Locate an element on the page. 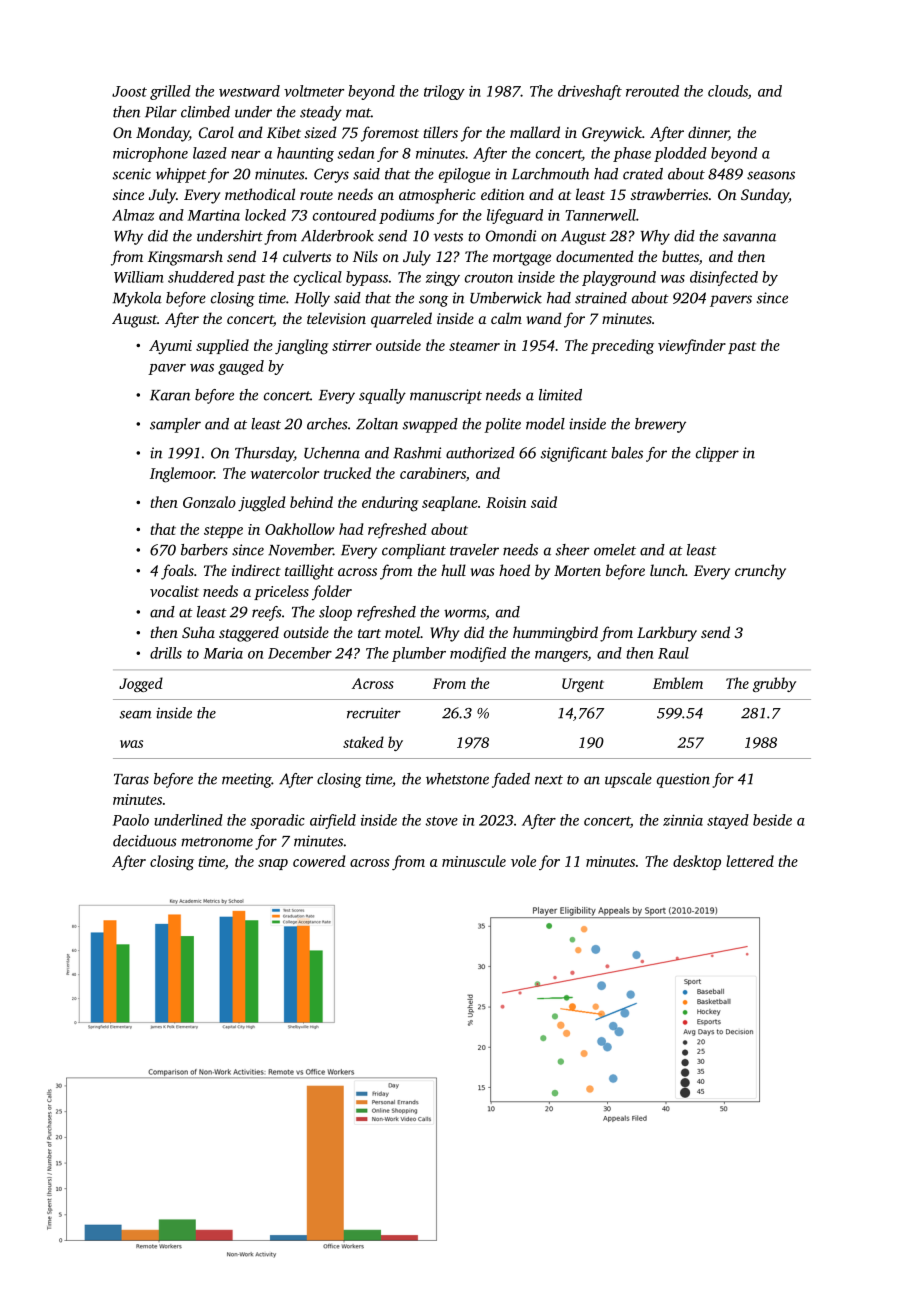  trilogy is located at coordinates (444, 92).
